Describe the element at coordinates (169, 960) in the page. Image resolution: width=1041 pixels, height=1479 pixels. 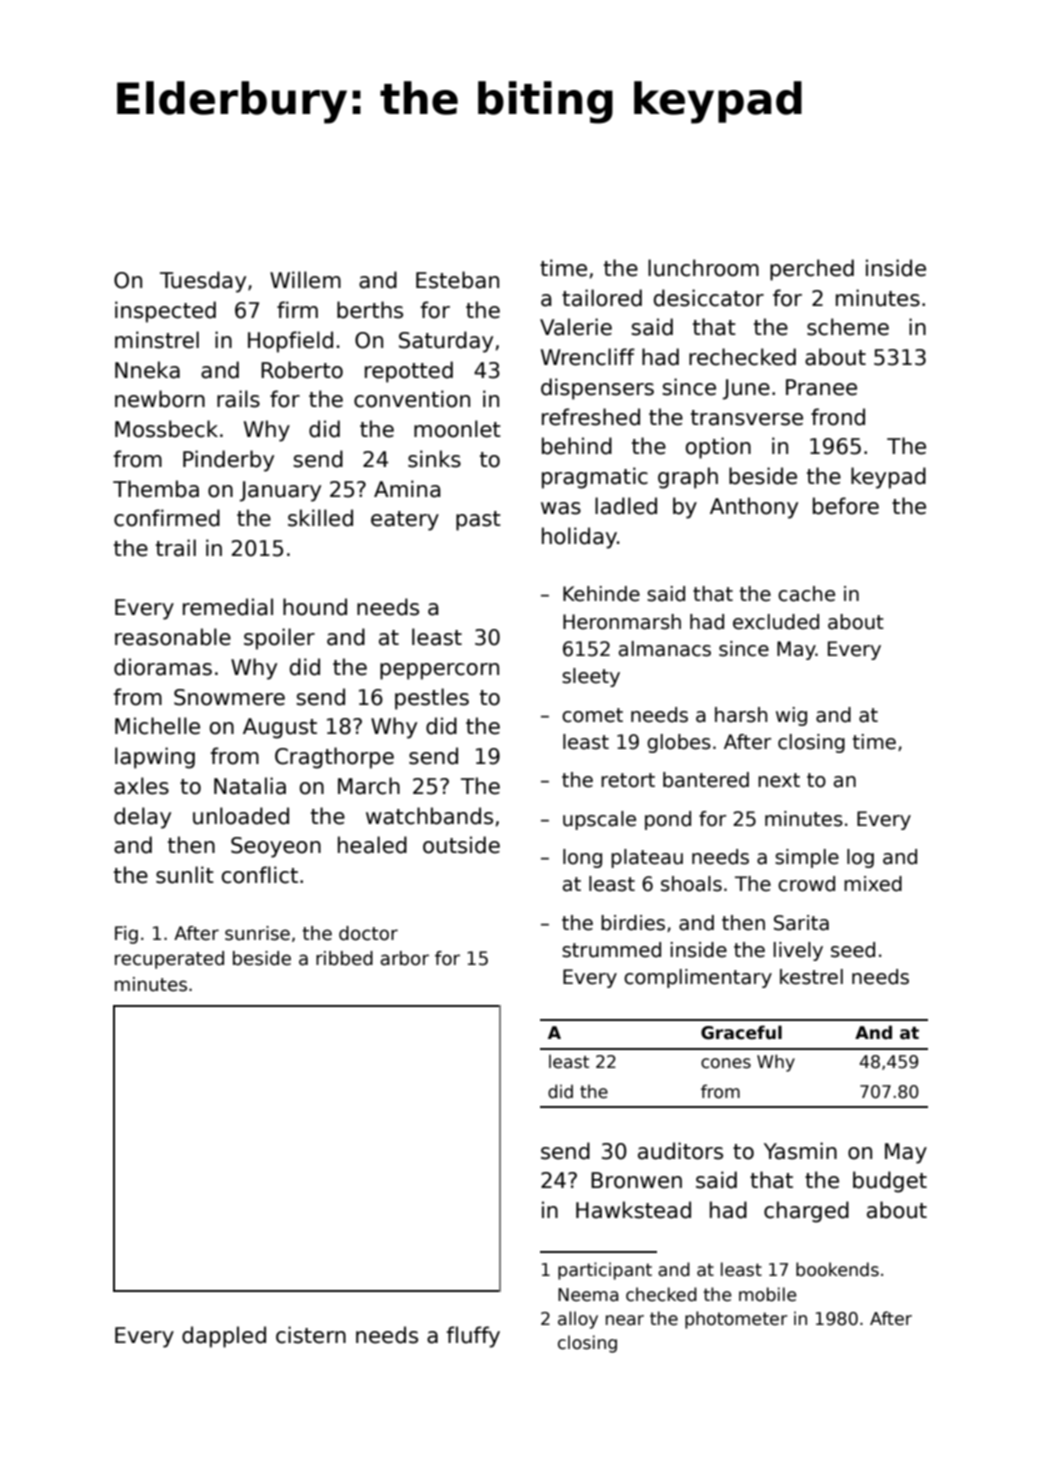
I see `recuperated` at that location.
